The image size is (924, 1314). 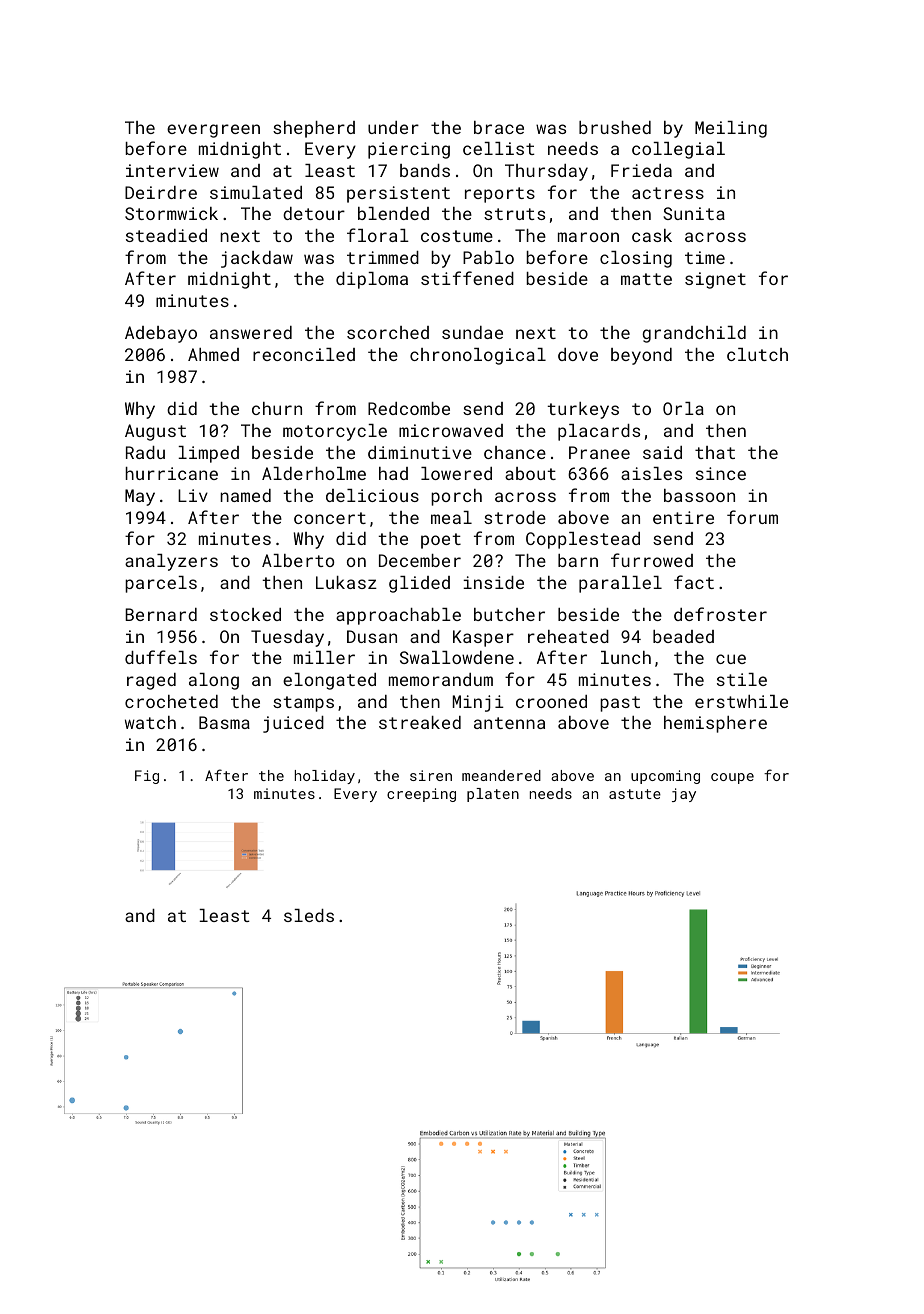 What do you see at coordinates (208, 454) in the image?
I see `limped` at bounding box center [208, 454].
